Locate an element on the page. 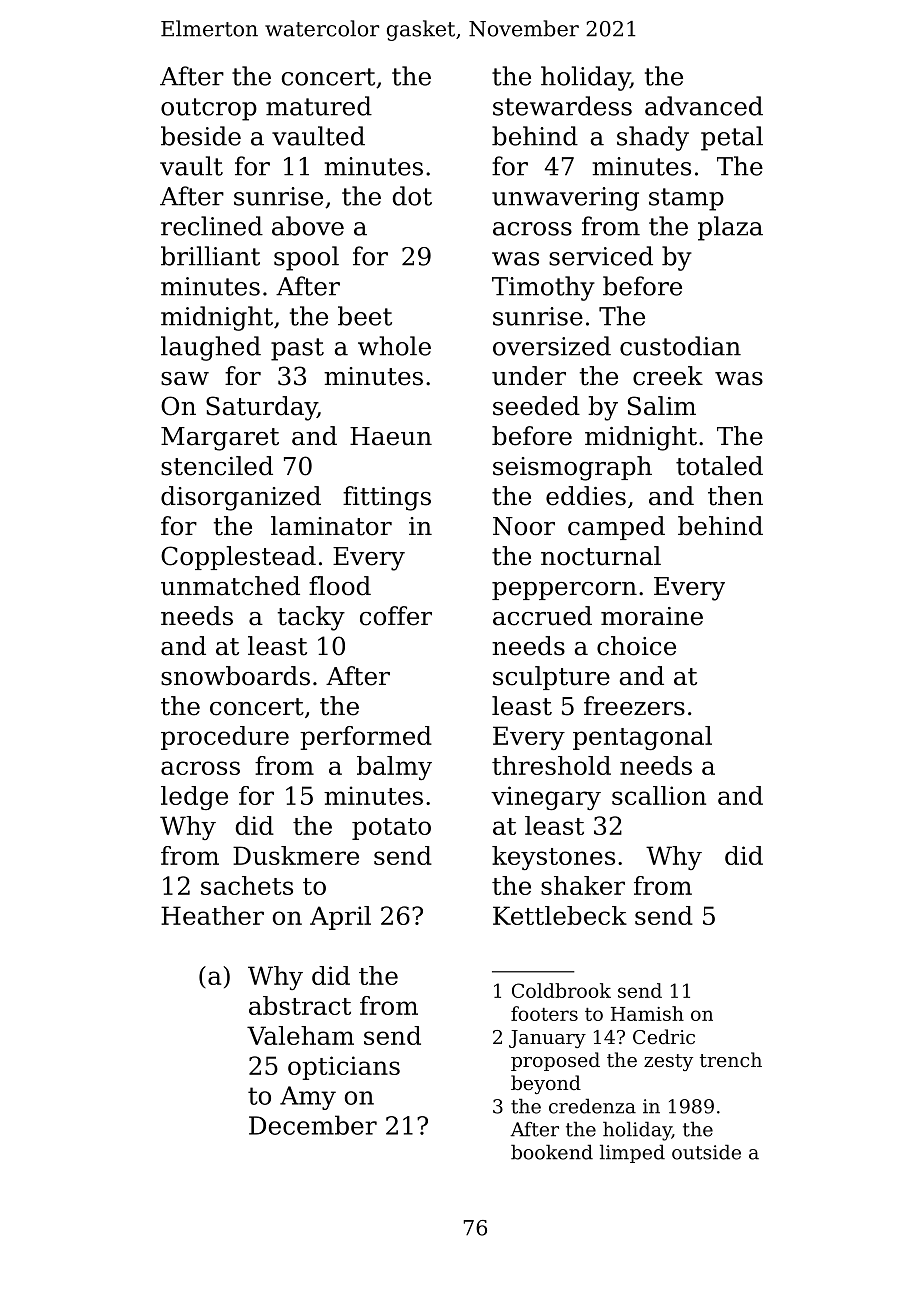  matured is located at coordinates (319, 106).
